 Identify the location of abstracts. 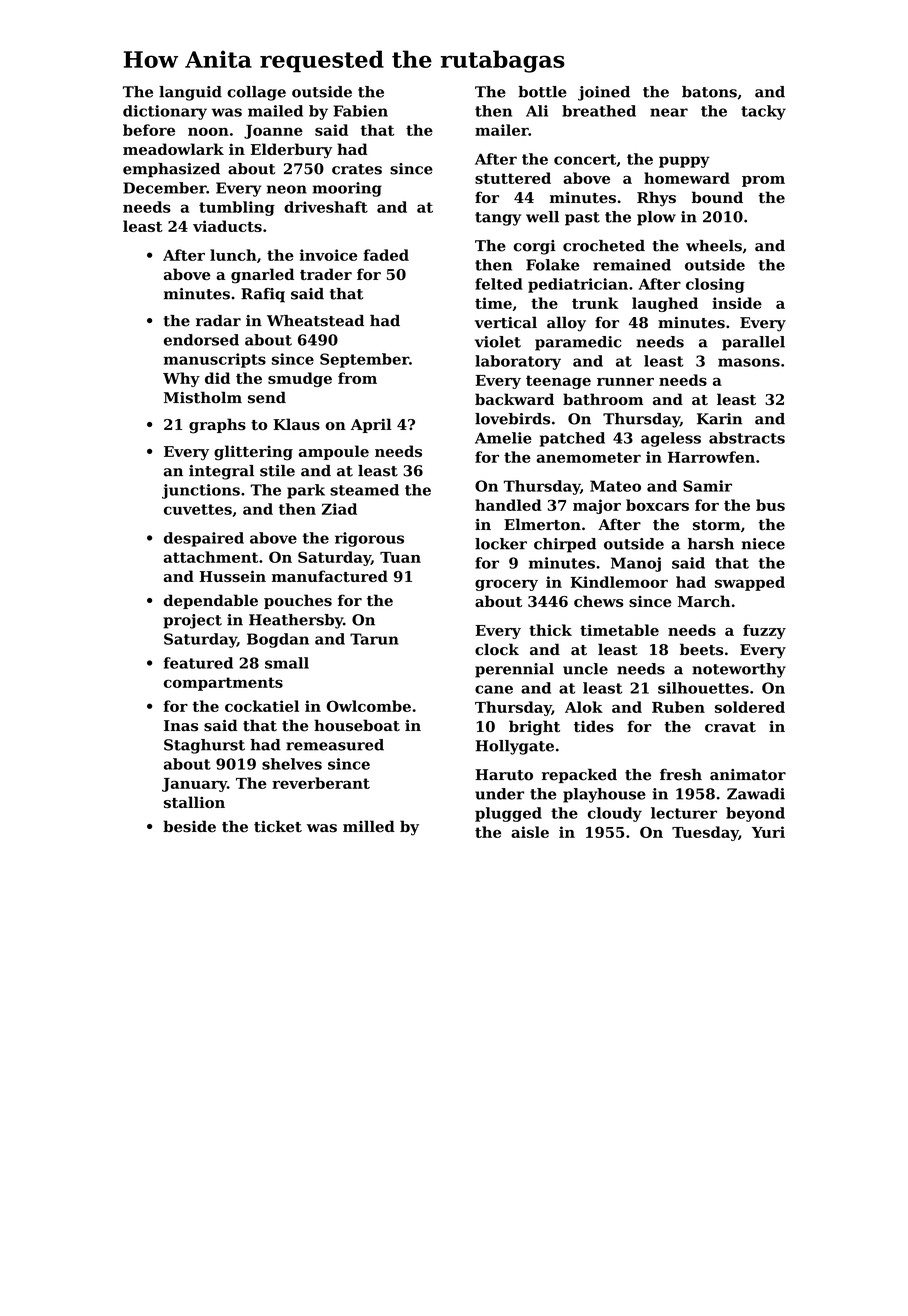
(747, 438).
